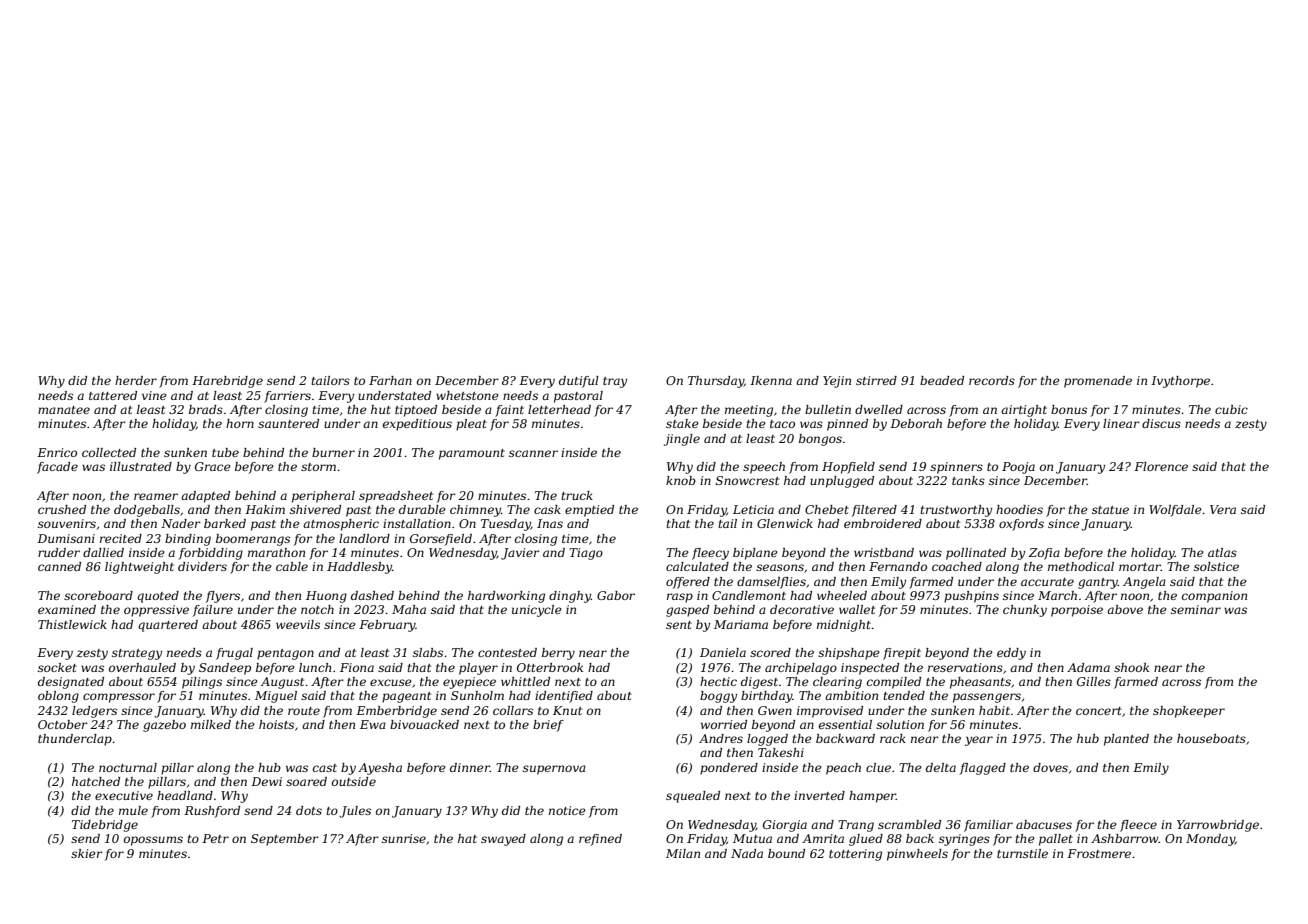 The image size is (1308, 924). What do you see at coordinates (723, 652) in the screenshot?
I see `Daniela` at bounding box center [723, 652].
